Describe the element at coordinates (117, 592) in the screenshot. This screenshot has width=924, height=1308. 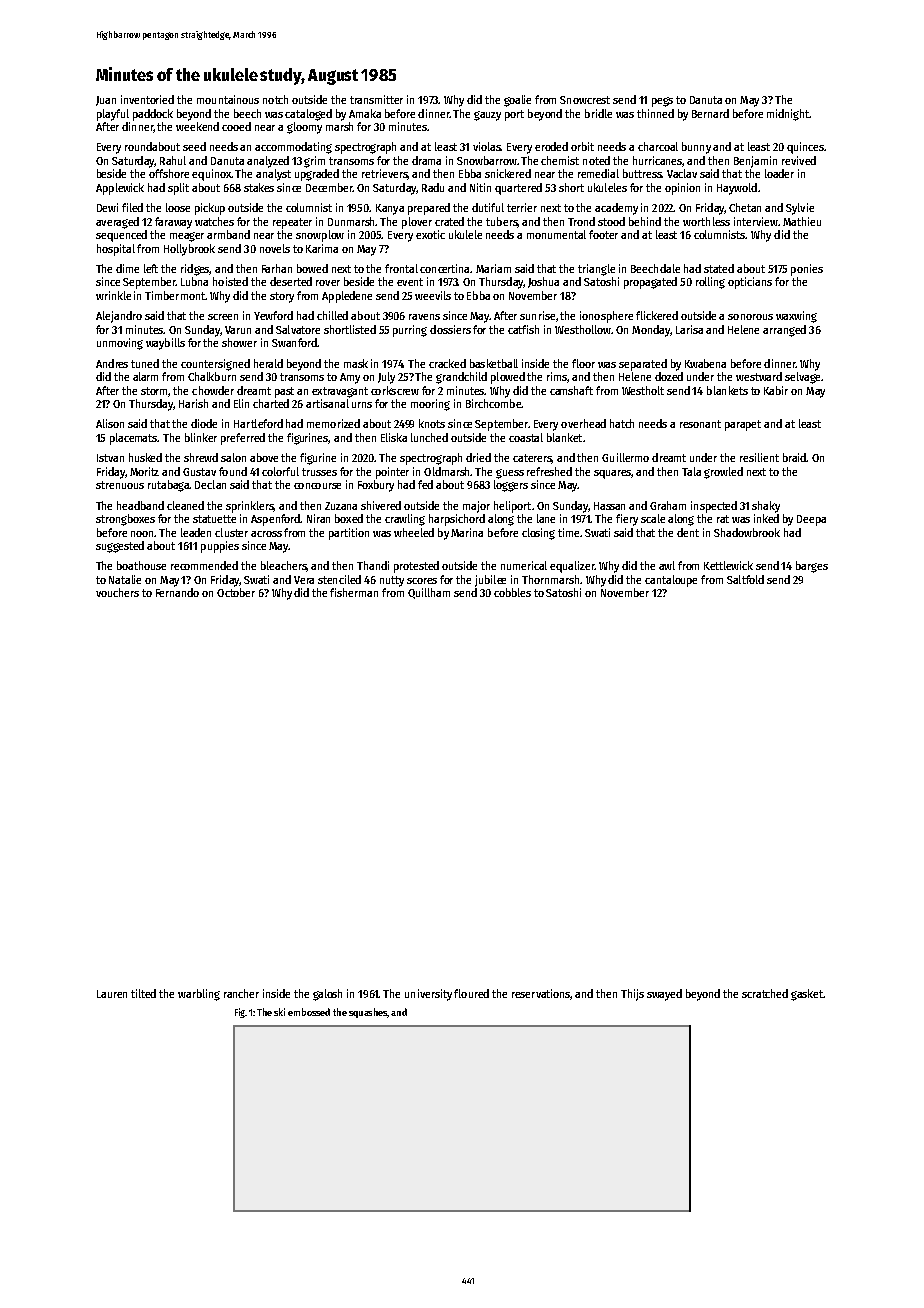
I see `vouchers` at that location.
